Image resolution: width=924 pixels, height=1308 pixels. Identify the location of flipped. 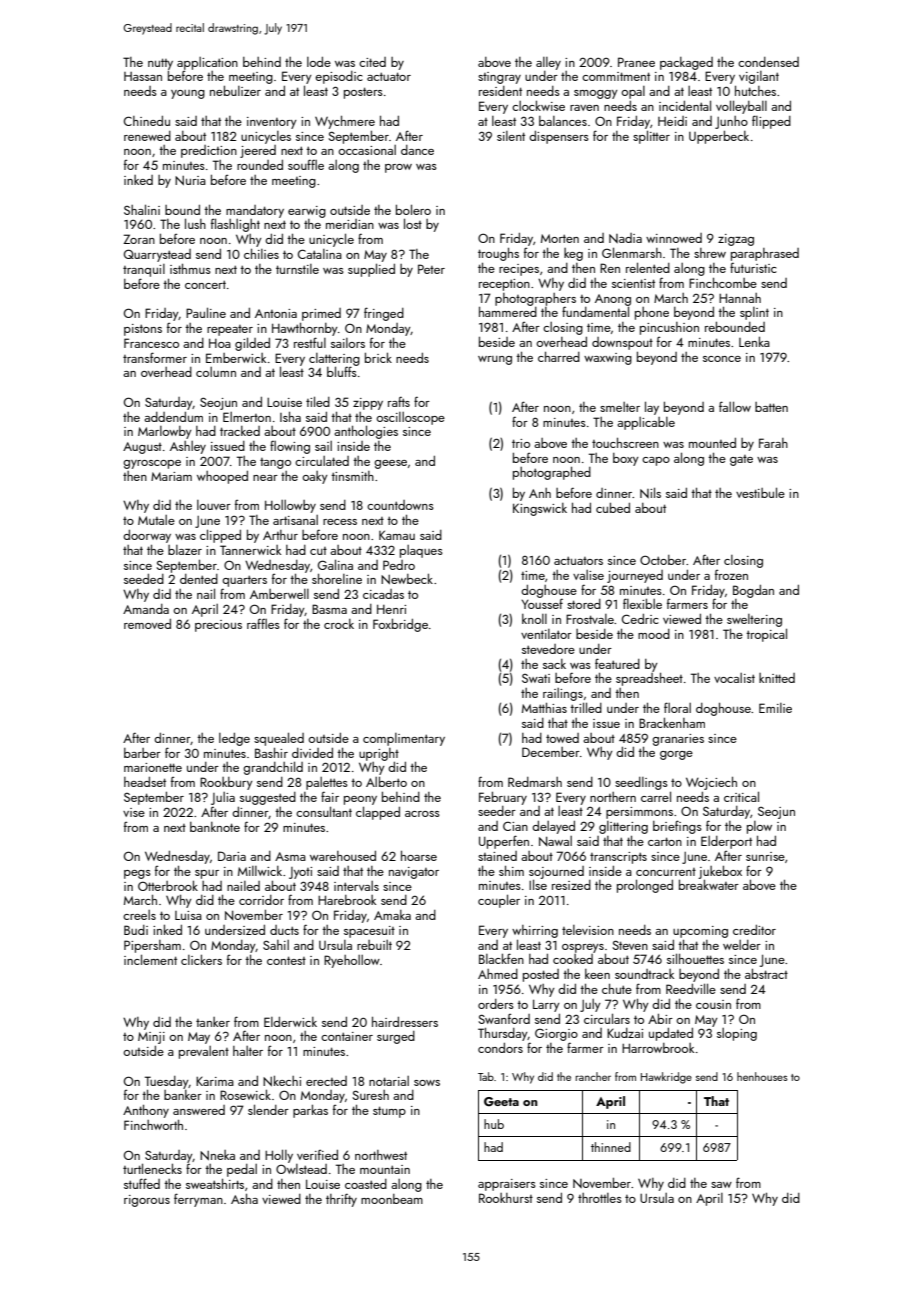
(771, 122).
